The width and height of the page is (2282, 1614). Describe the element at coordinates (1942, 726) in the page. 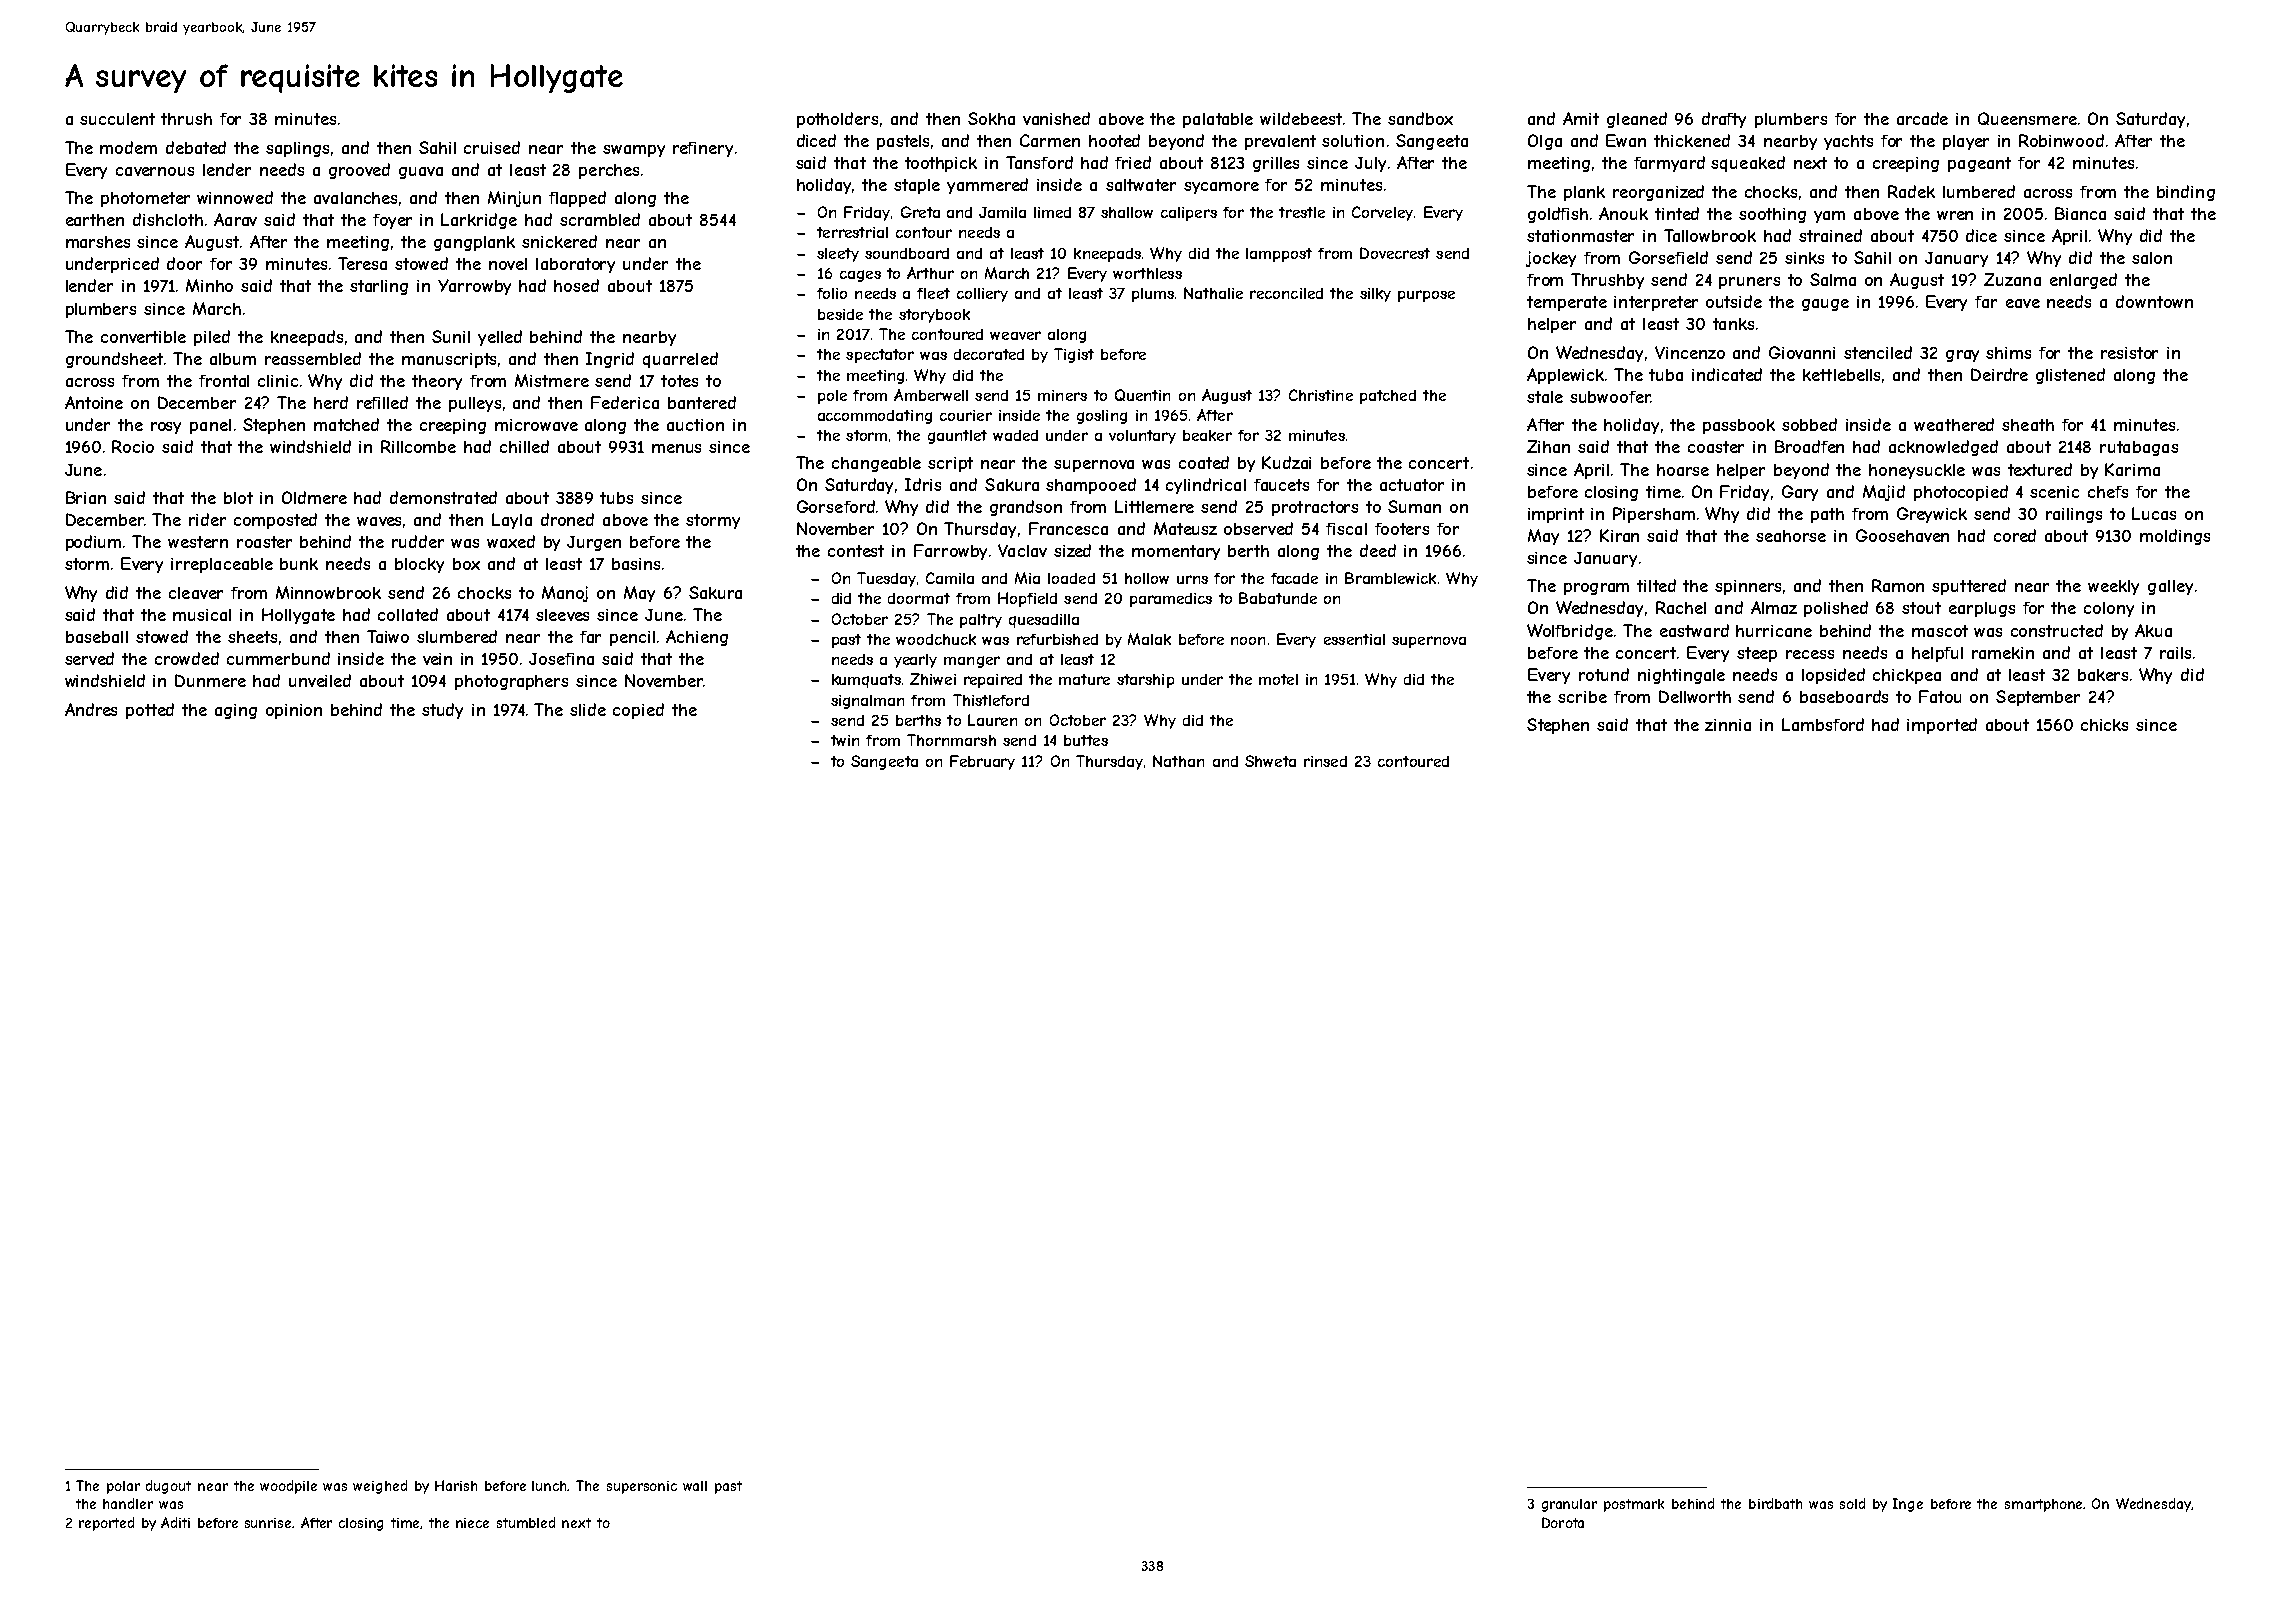

I see `imported` at that location.
